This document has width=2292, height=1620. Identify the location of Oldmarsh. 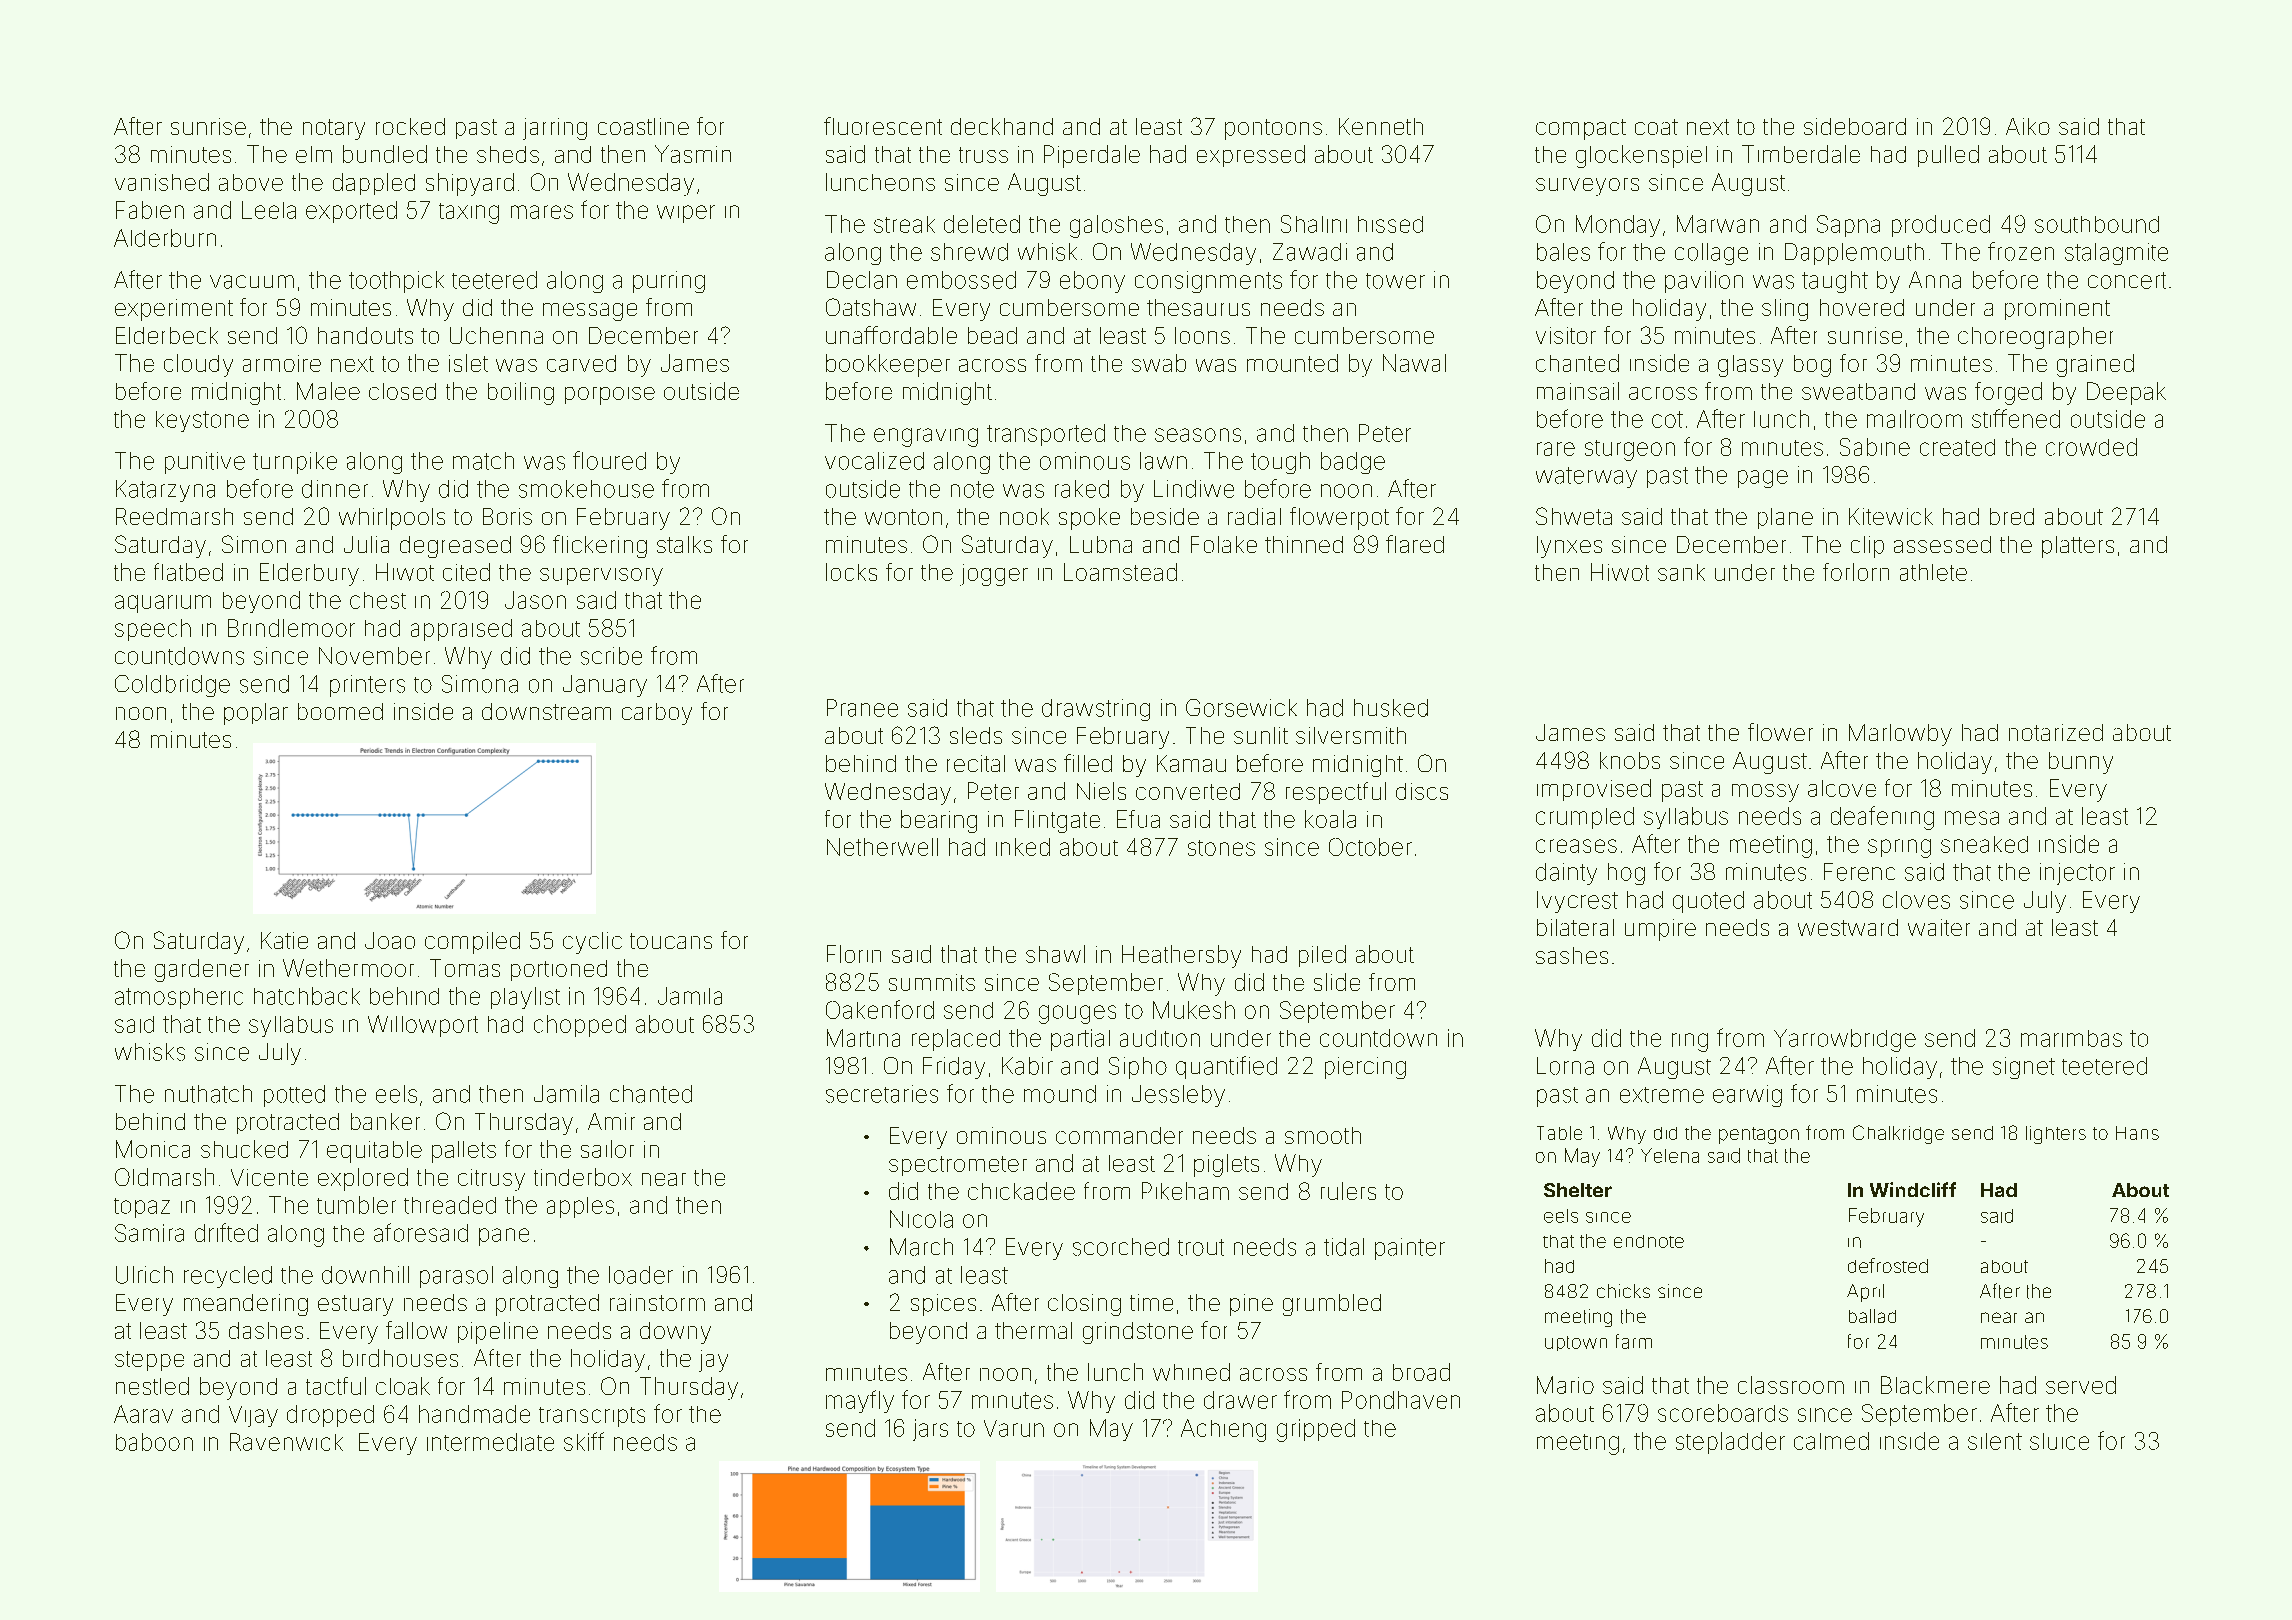
(164, 1177).
